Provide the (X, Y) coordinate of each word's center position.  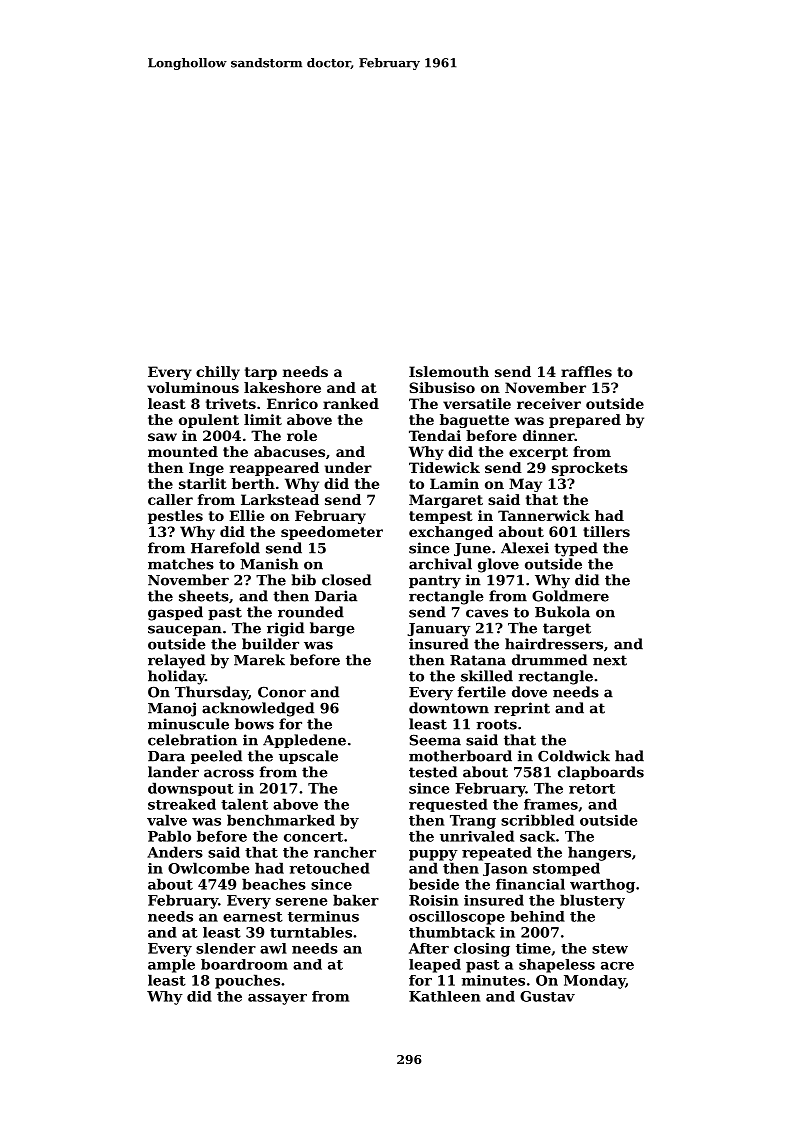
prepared (585, 421)
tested (433, 772)
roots (496, 724)
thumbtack (452, 932)
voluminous (193, 387)
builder (270, 644)
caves (487, 613)
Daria (336, 596)
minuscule (188, 724)
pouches (247, 981)
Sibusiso (442, 387)
